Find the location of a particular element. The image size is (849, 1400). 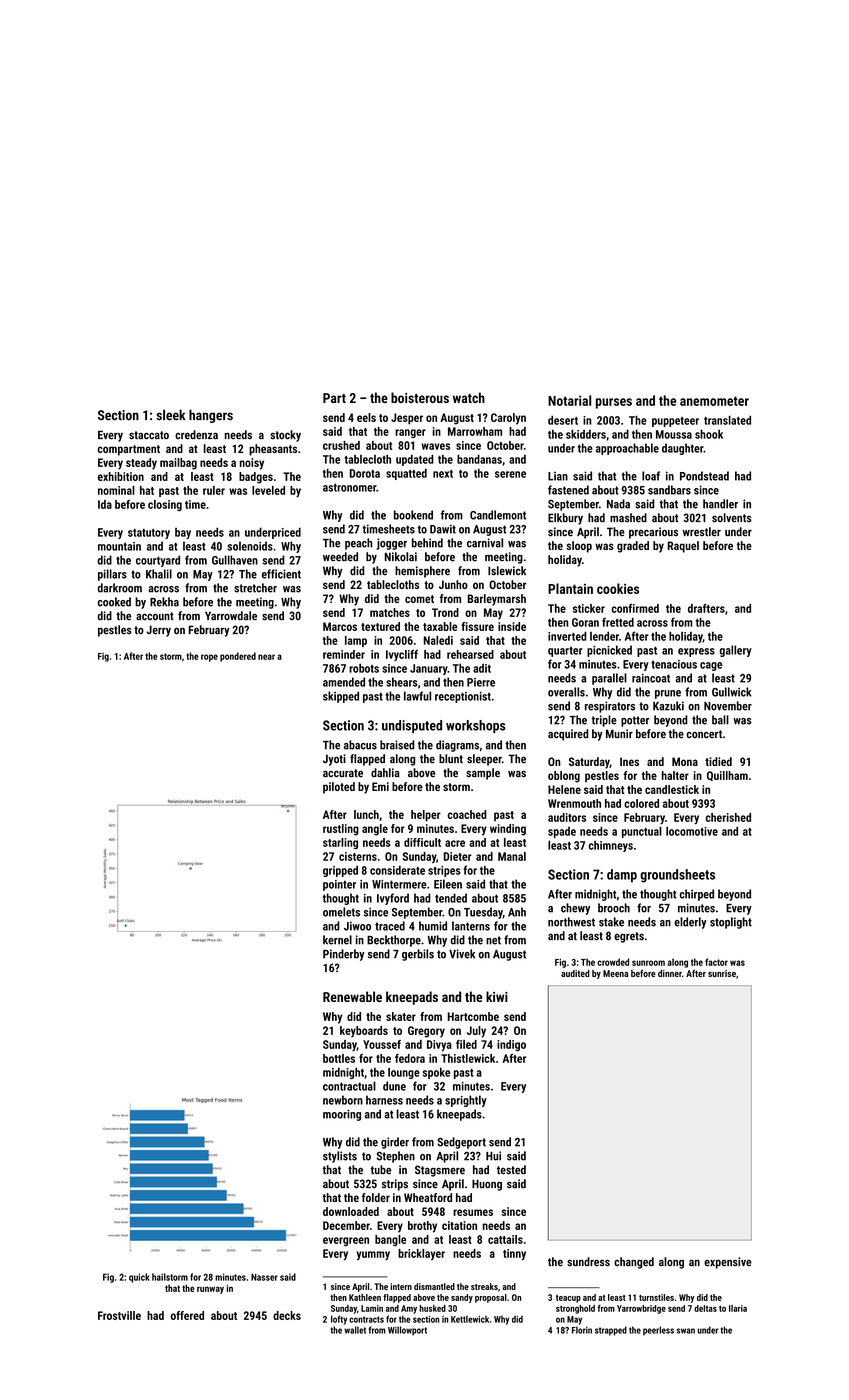

sample is located at coordinates (483, 774).
